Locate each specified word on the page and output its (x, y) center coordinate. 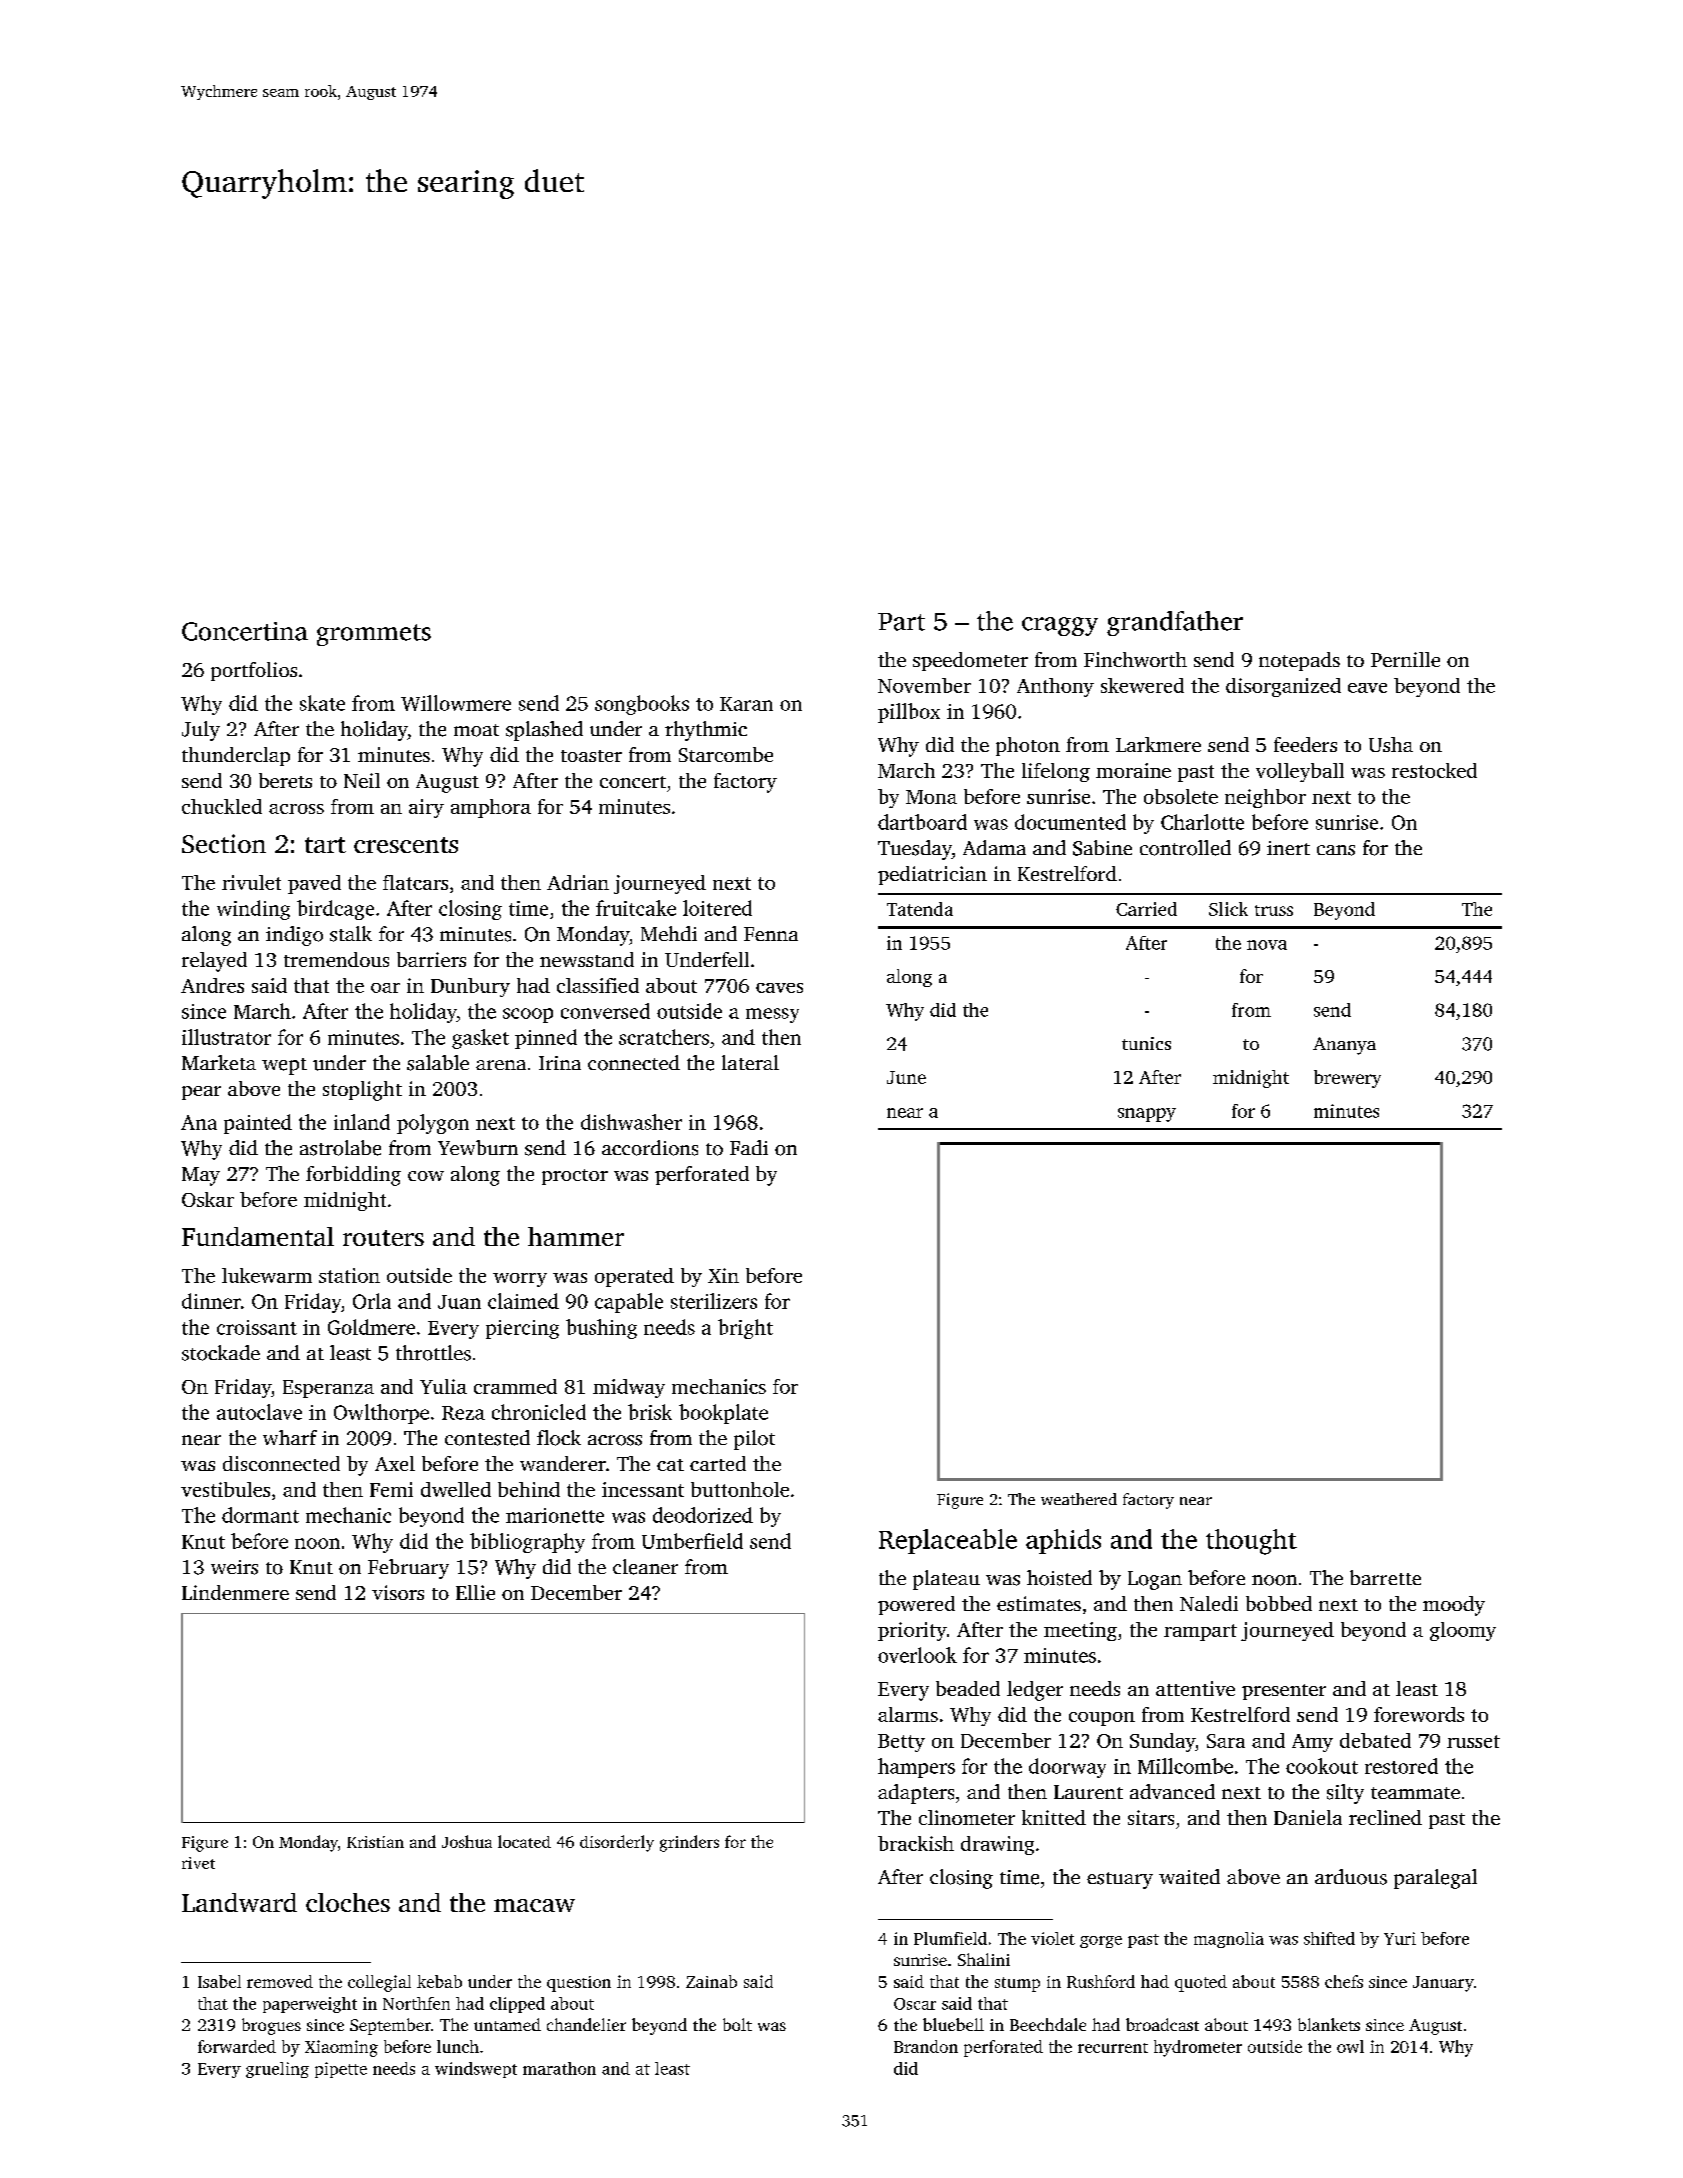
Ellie (475, 1592)
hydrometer (1198, 2048)
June (906, 1077)
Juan (459, 1302)
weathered (1079, 1499)
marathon (559, 2068)
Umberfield (692, 1541)
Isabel (219, 1981)
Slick (1228, 909)
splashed (544, 731)
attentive (1195, 1688)
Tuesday (915, 850)
